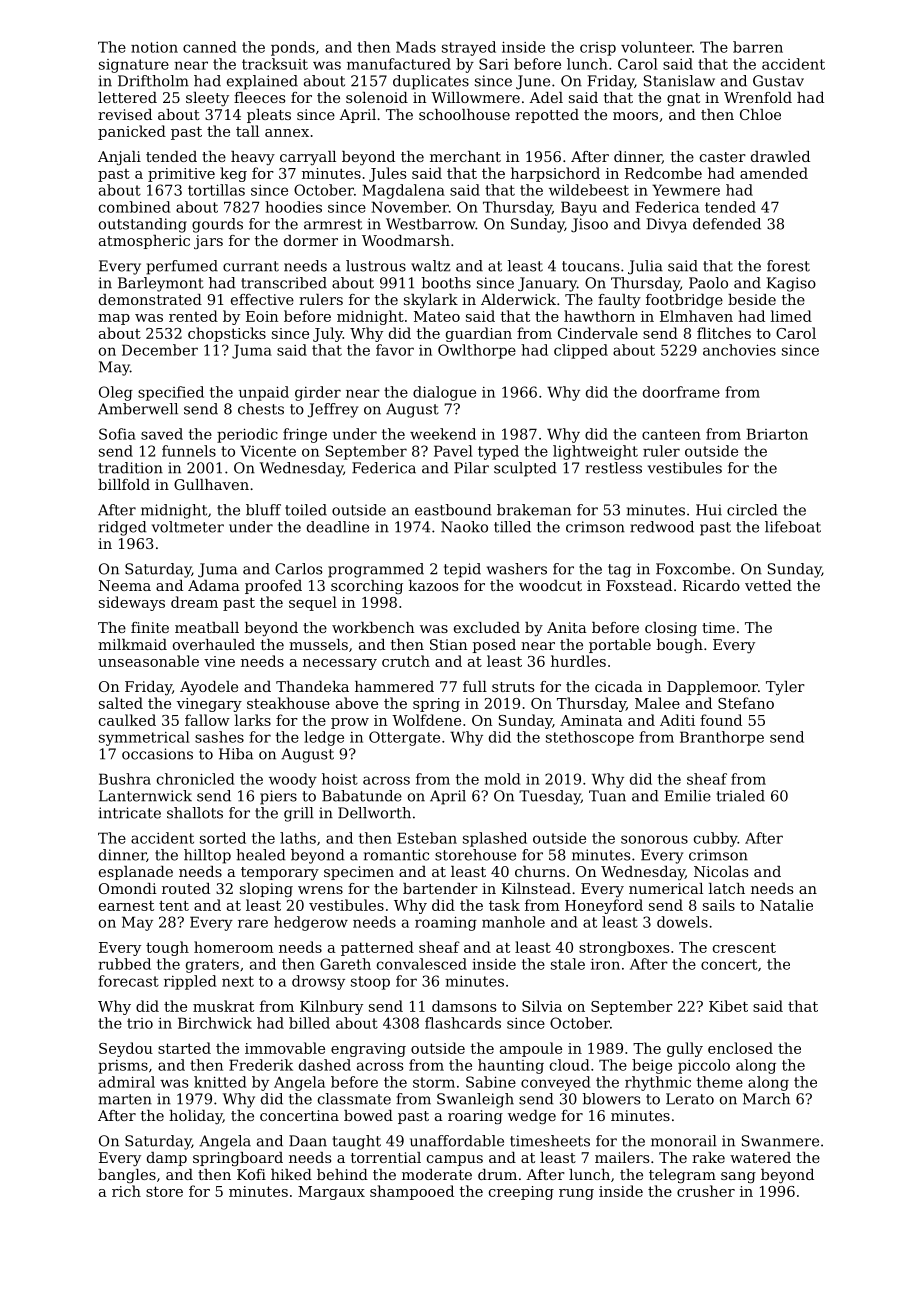 Image resolution: width=924 pixels, height=1308 pixels. Describe the element at coordinates (376, 570) in the page. I see `programmed` at that location.
